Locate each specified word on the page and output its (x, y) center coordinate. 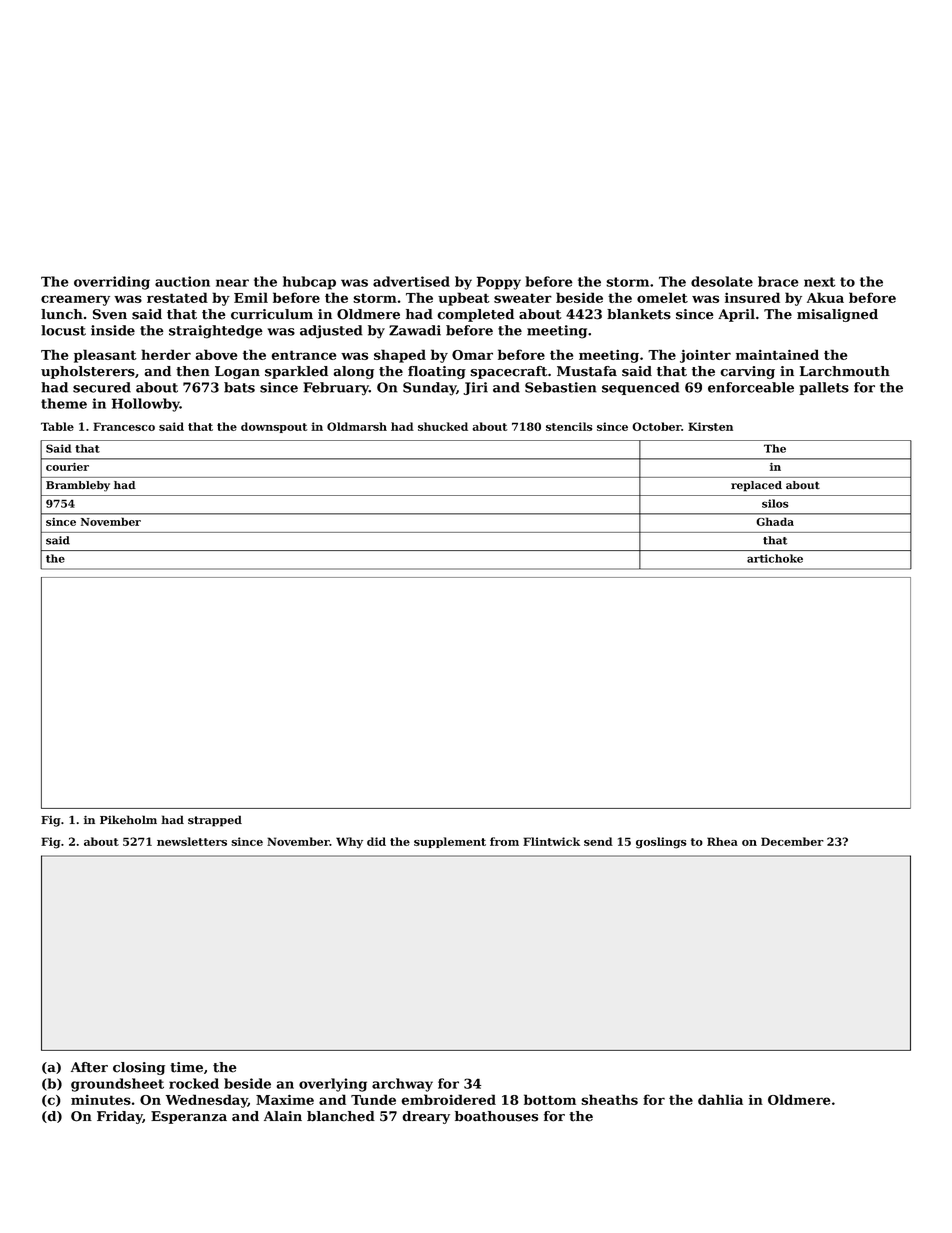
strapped (215, 821)
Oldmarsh (357, 426)
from (504, 841)
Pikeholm (128, 820)
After (89, 1067)
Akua (825, 297)
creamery (75, 300)
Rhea (722, 841)
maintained (777, 354)
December (792, 841)
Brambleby (78, 486)
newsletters (192, 841)
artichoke (775, 558)
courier (67, 467)
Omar (472, 355)
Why (349, 843)
